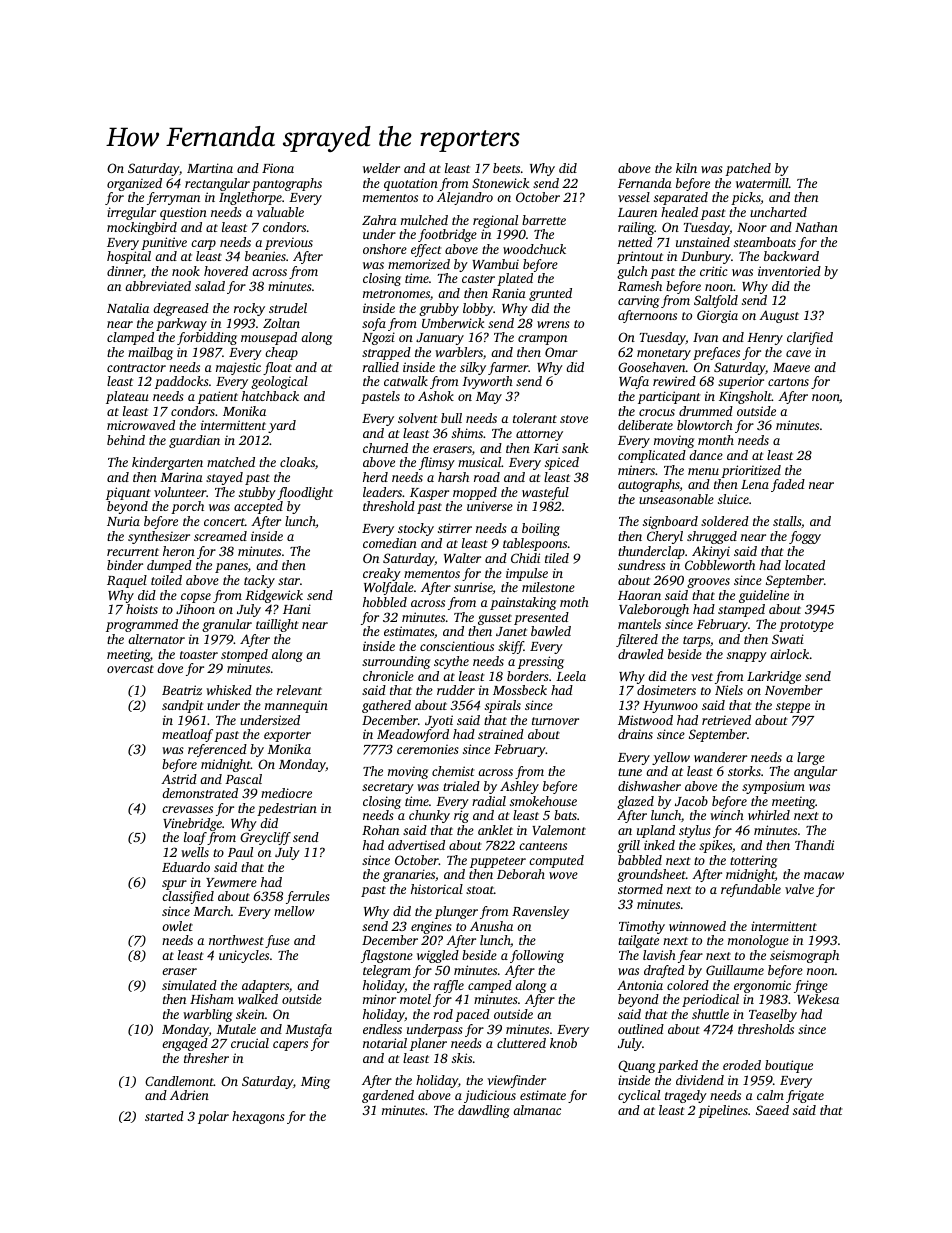  I want to click on hexagons, so click(258, 1117).
